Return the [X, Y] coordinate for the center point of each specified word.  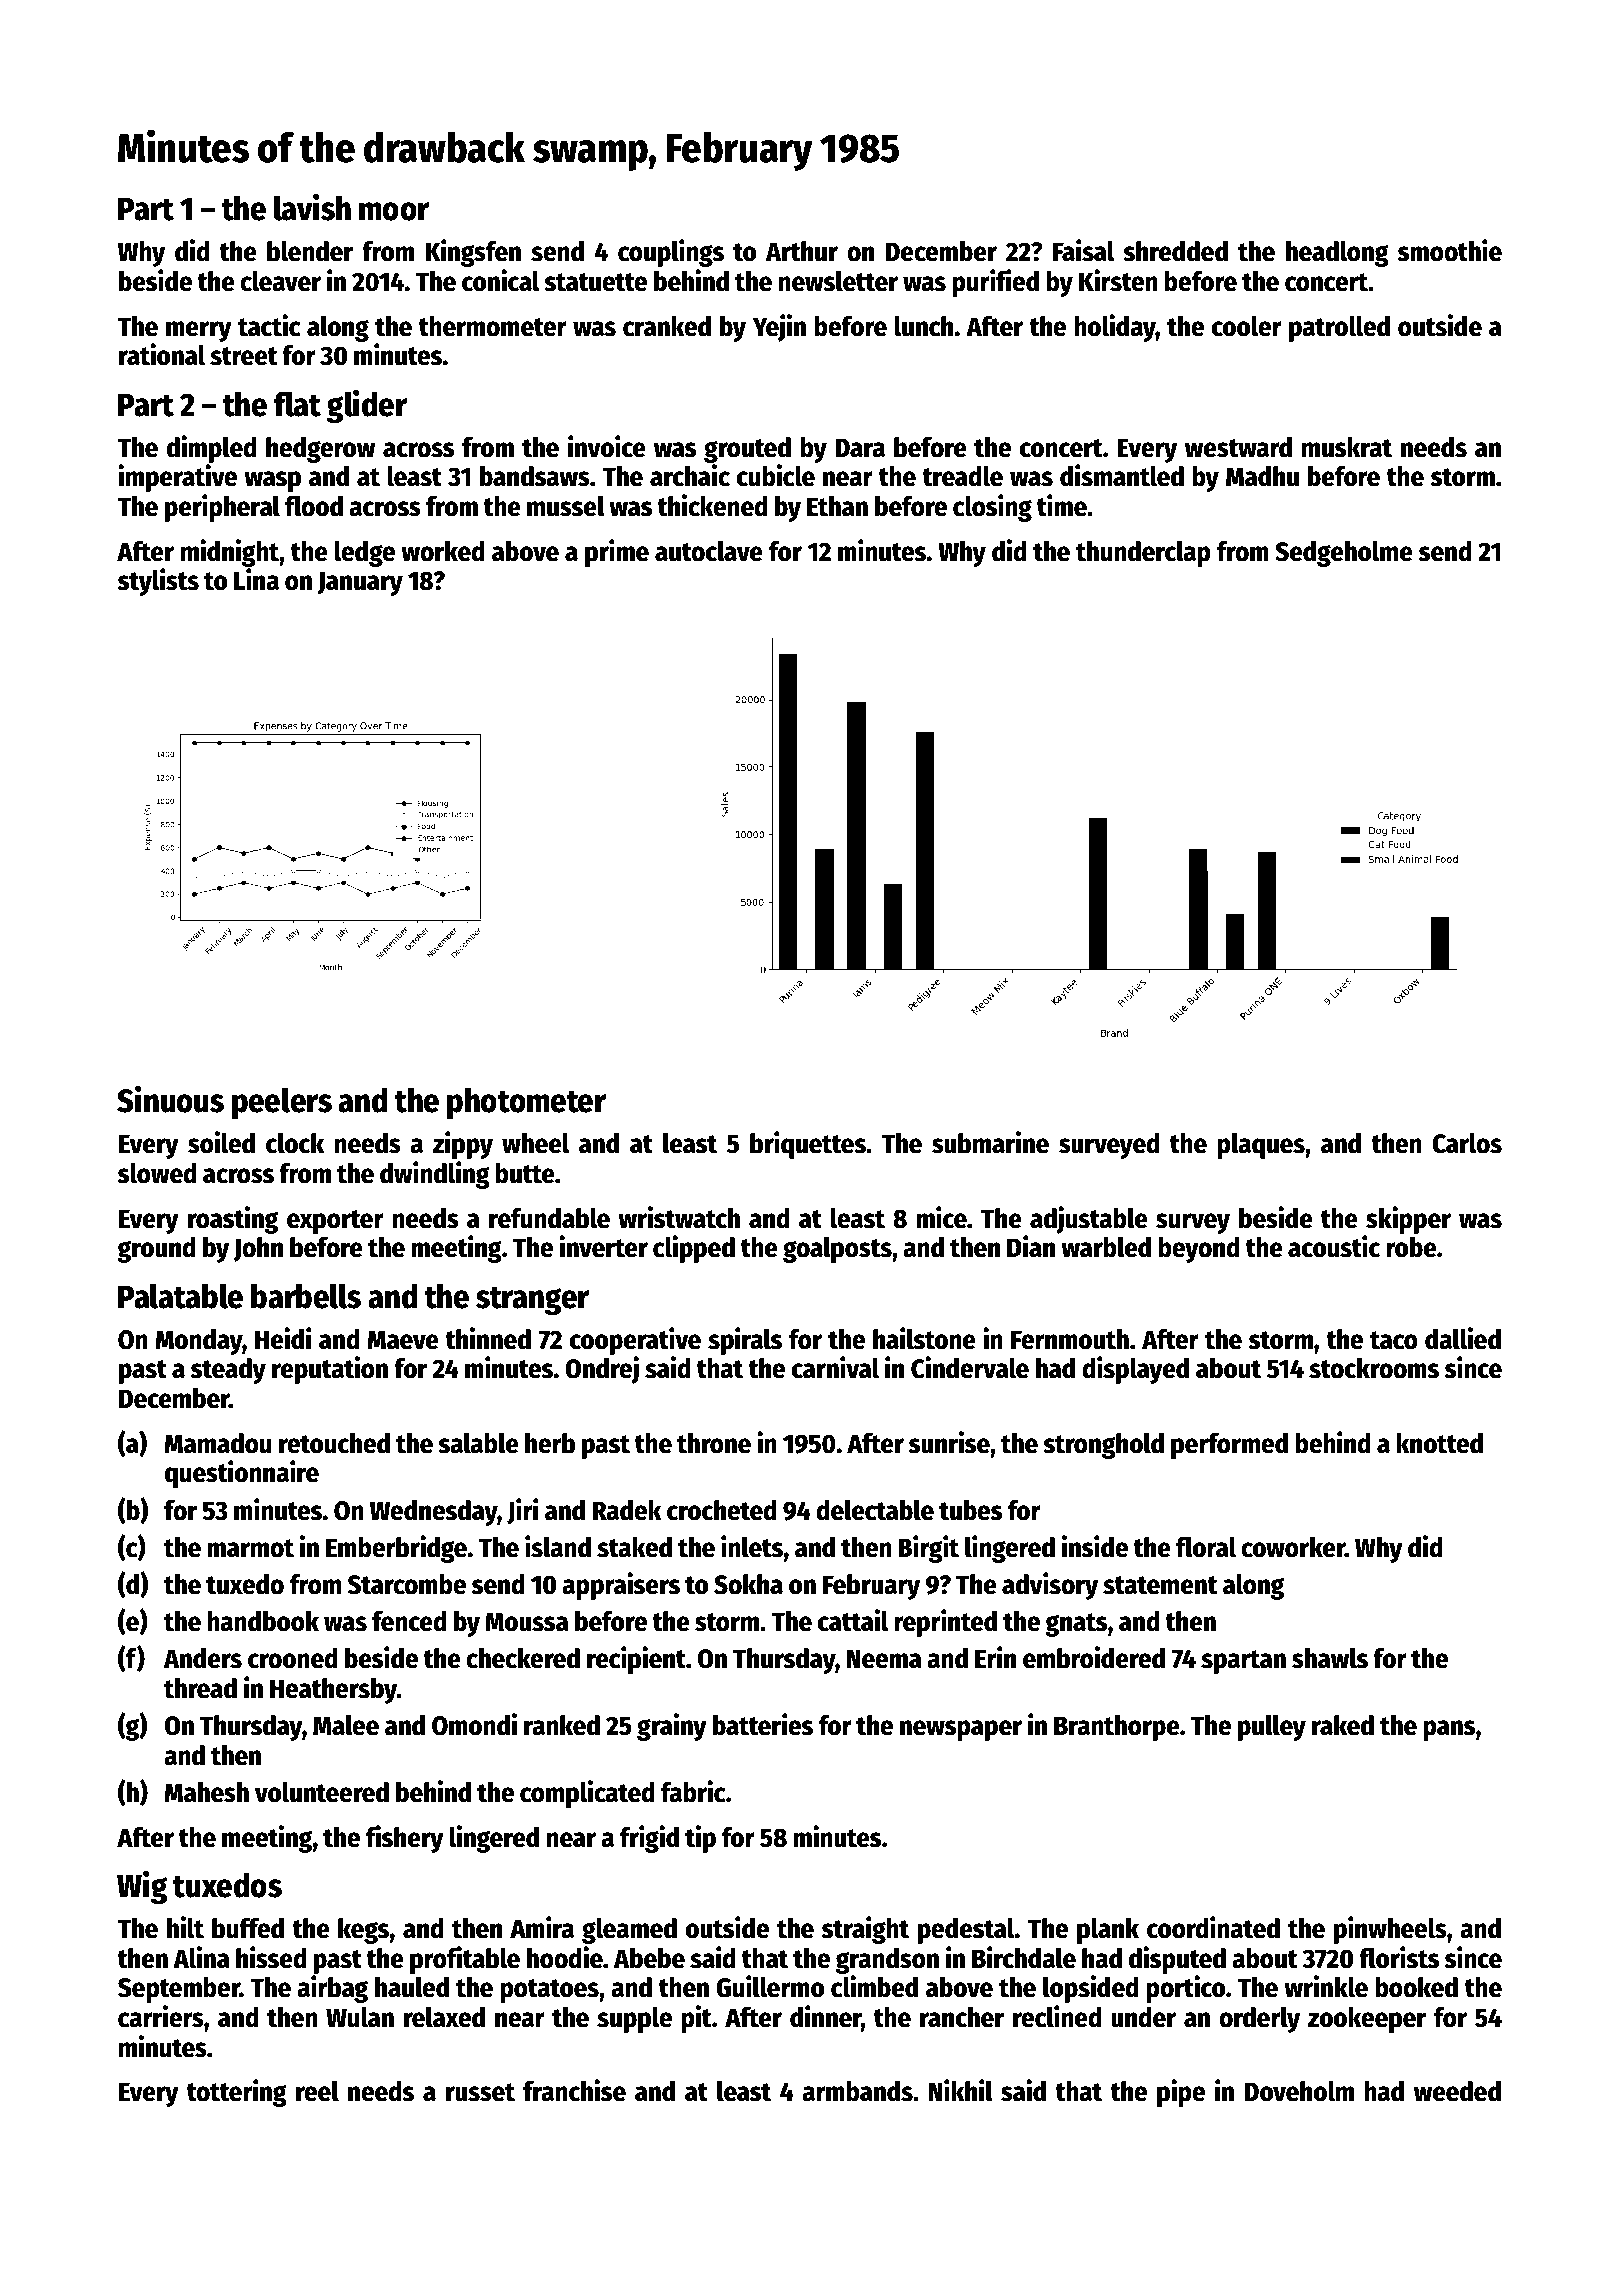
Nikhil [961, 2090]
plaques [1261, 1146]
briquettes [808, 1145]
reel [317, 2091]
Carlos [1467, 1143]
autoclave [709, 551]
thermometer [493, 326]
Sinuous [170, 1099]
